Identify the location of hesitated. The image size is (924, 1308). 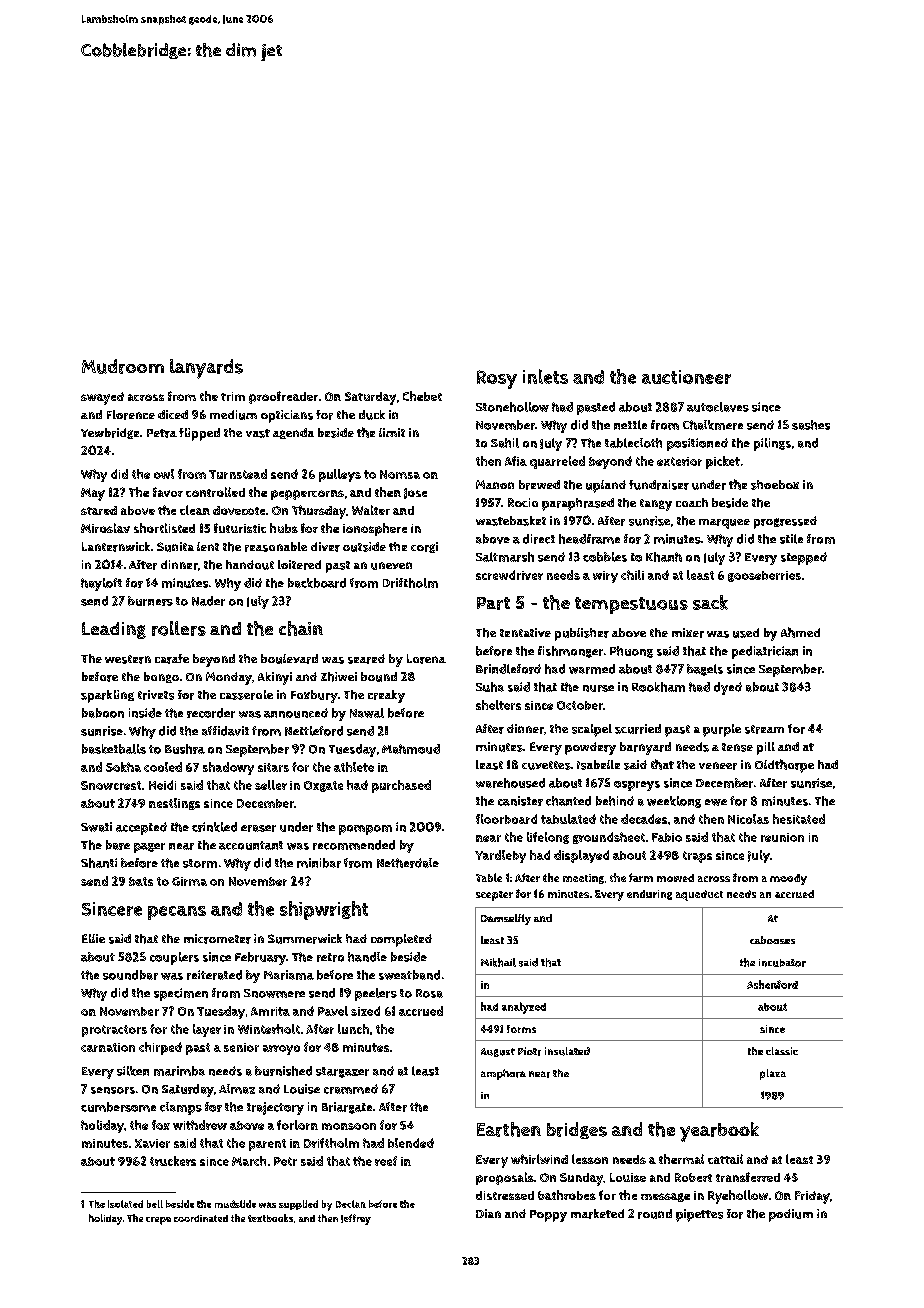
(799, 819).
